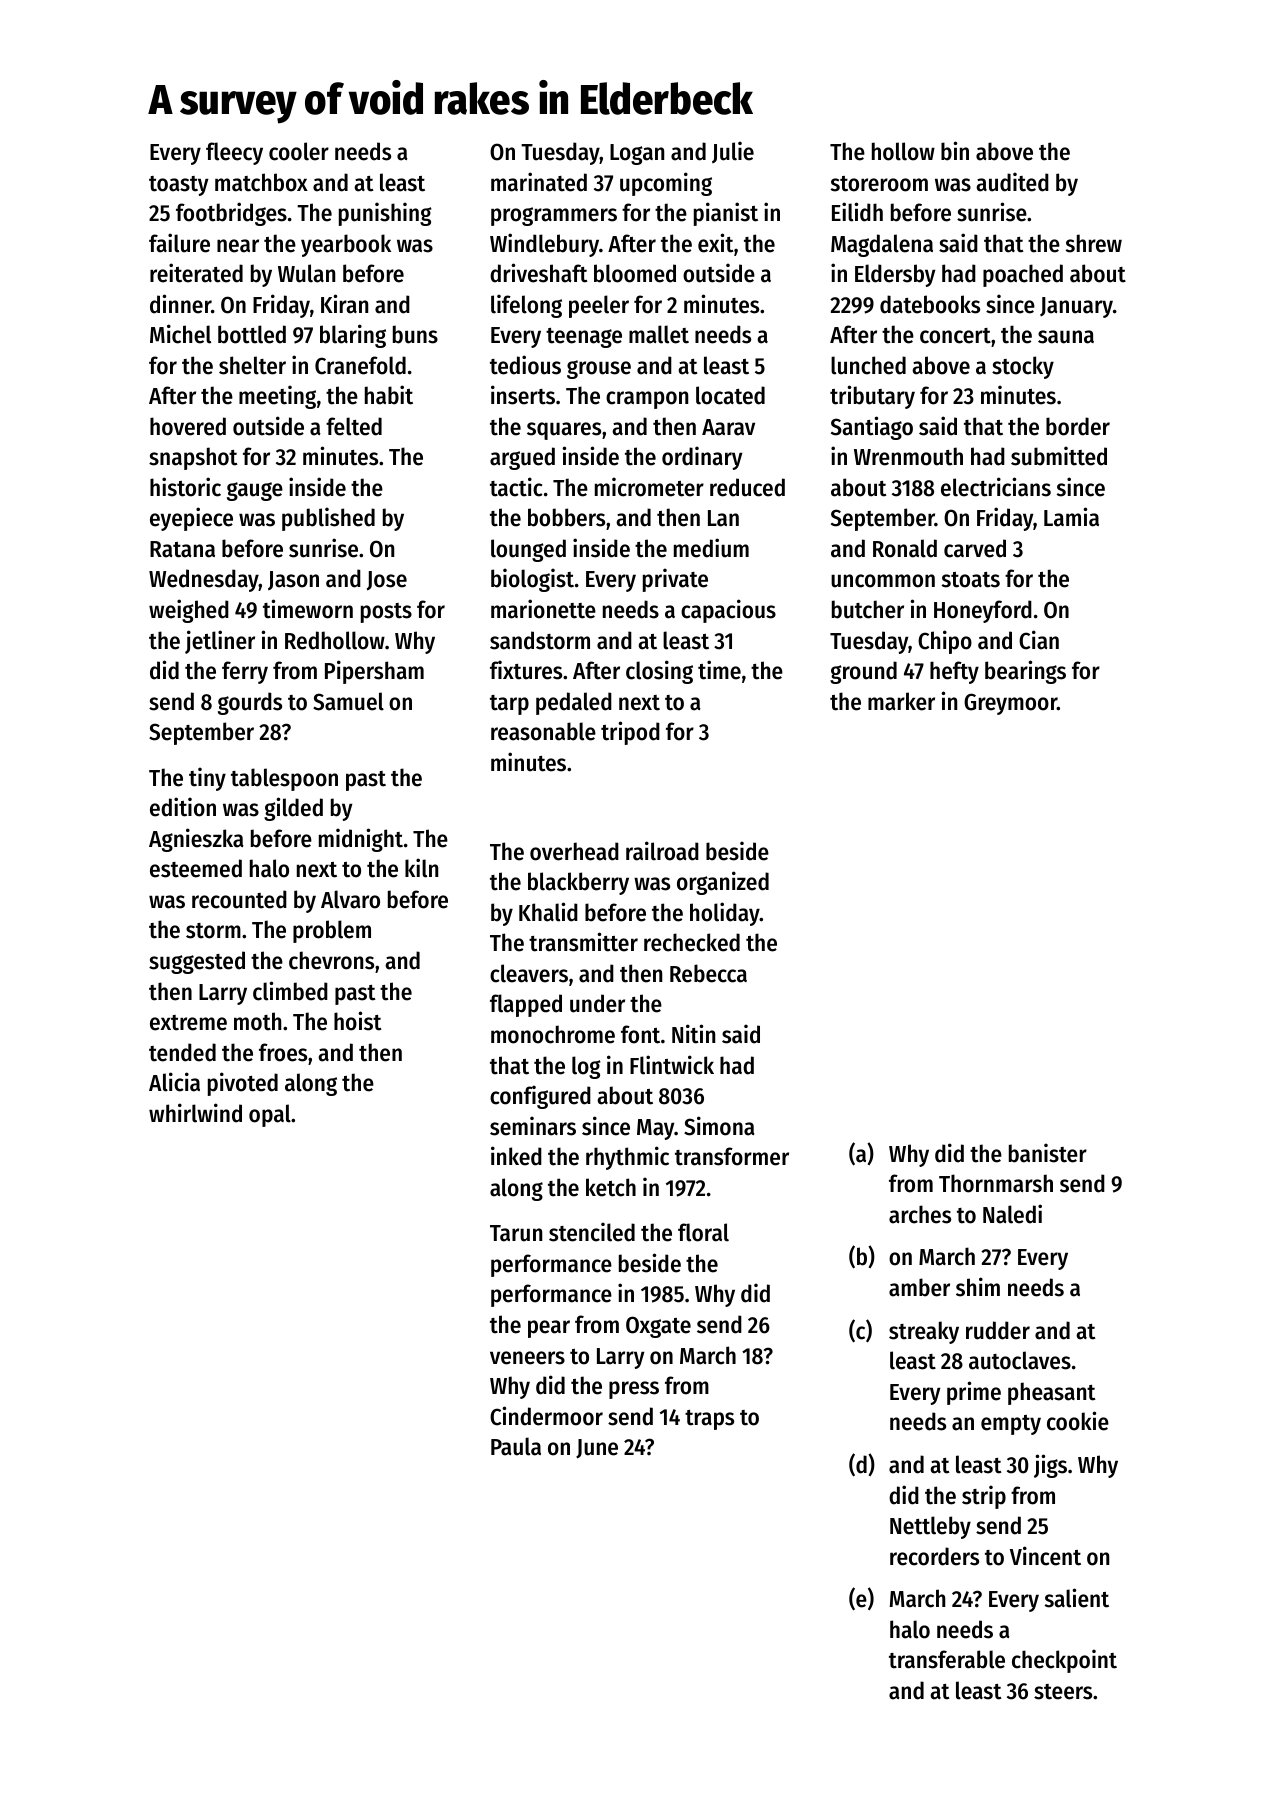 This image has height=1811, width=1281. I want to click on posts, so click(386, 613).
